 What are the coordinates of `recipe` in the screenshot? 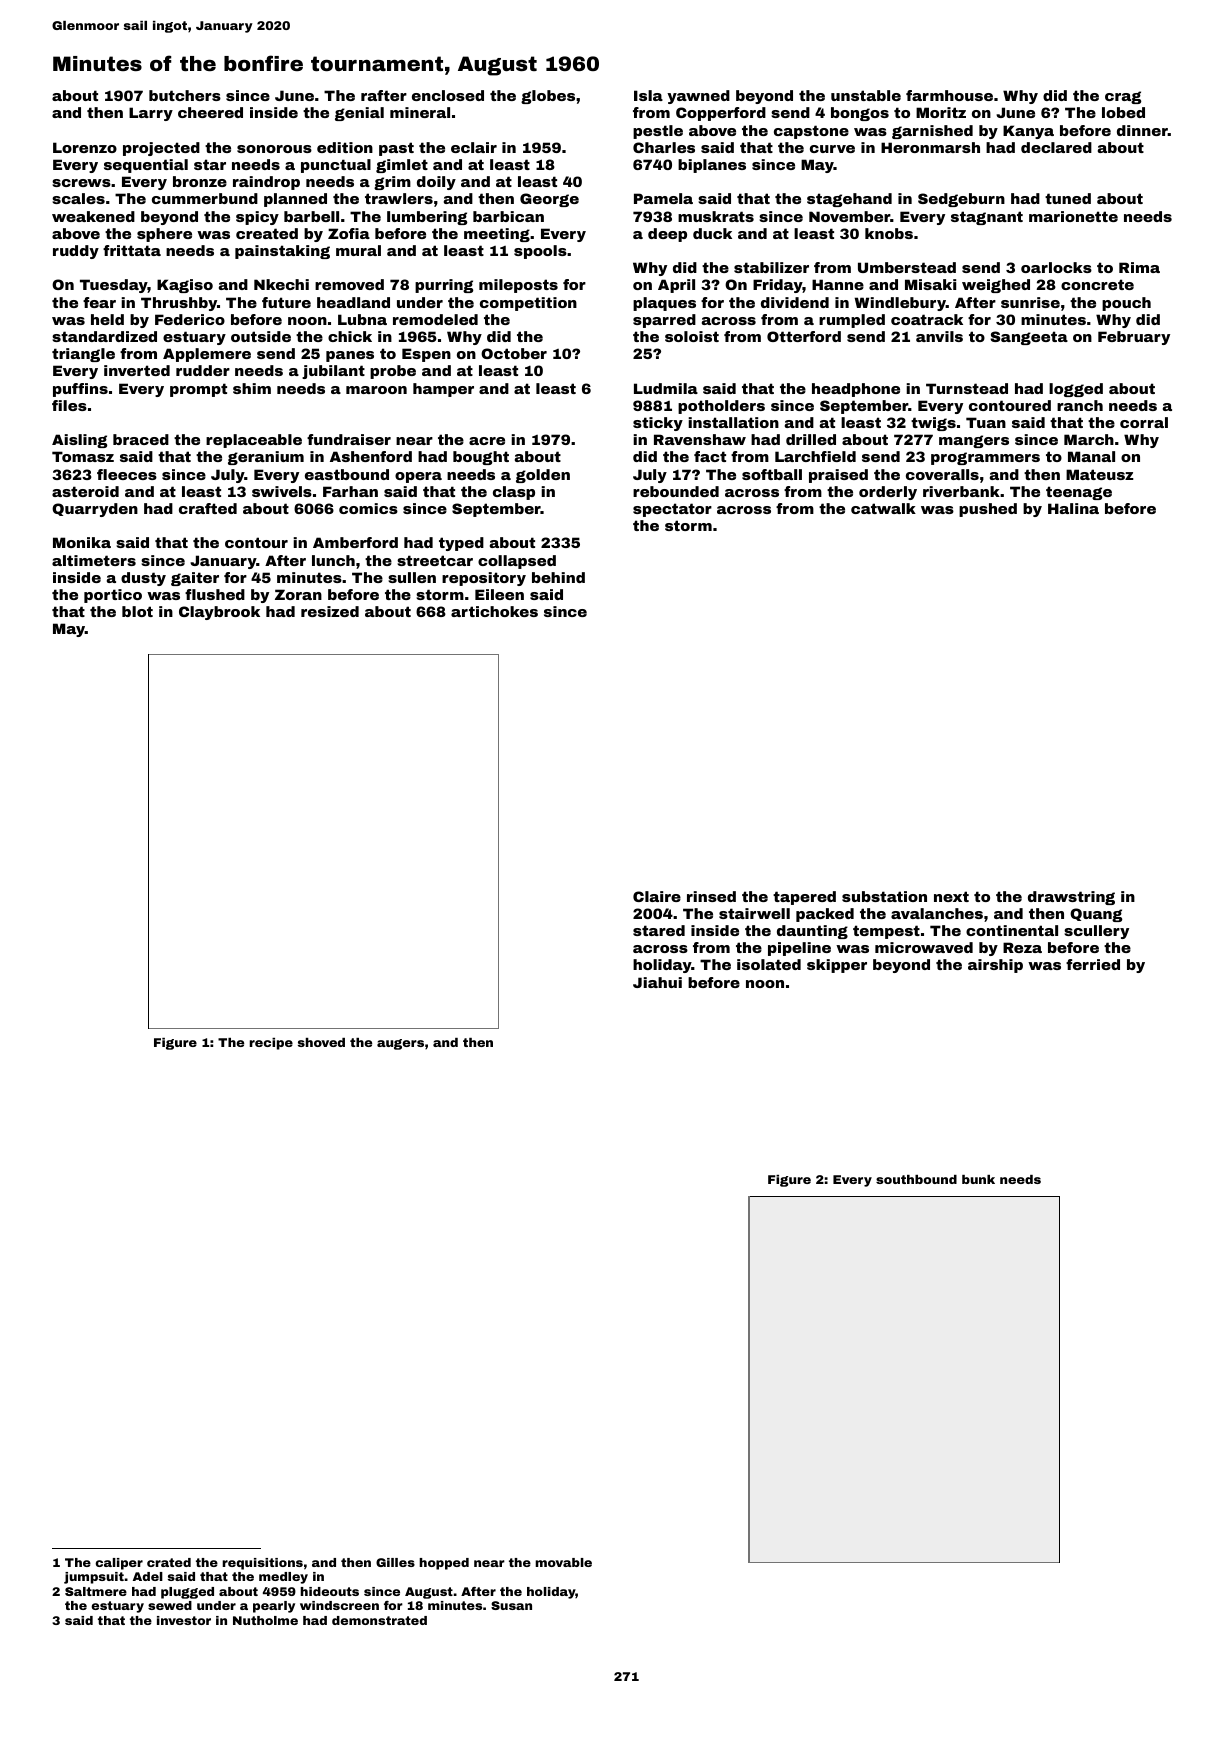 It's located at (271, 1044).
